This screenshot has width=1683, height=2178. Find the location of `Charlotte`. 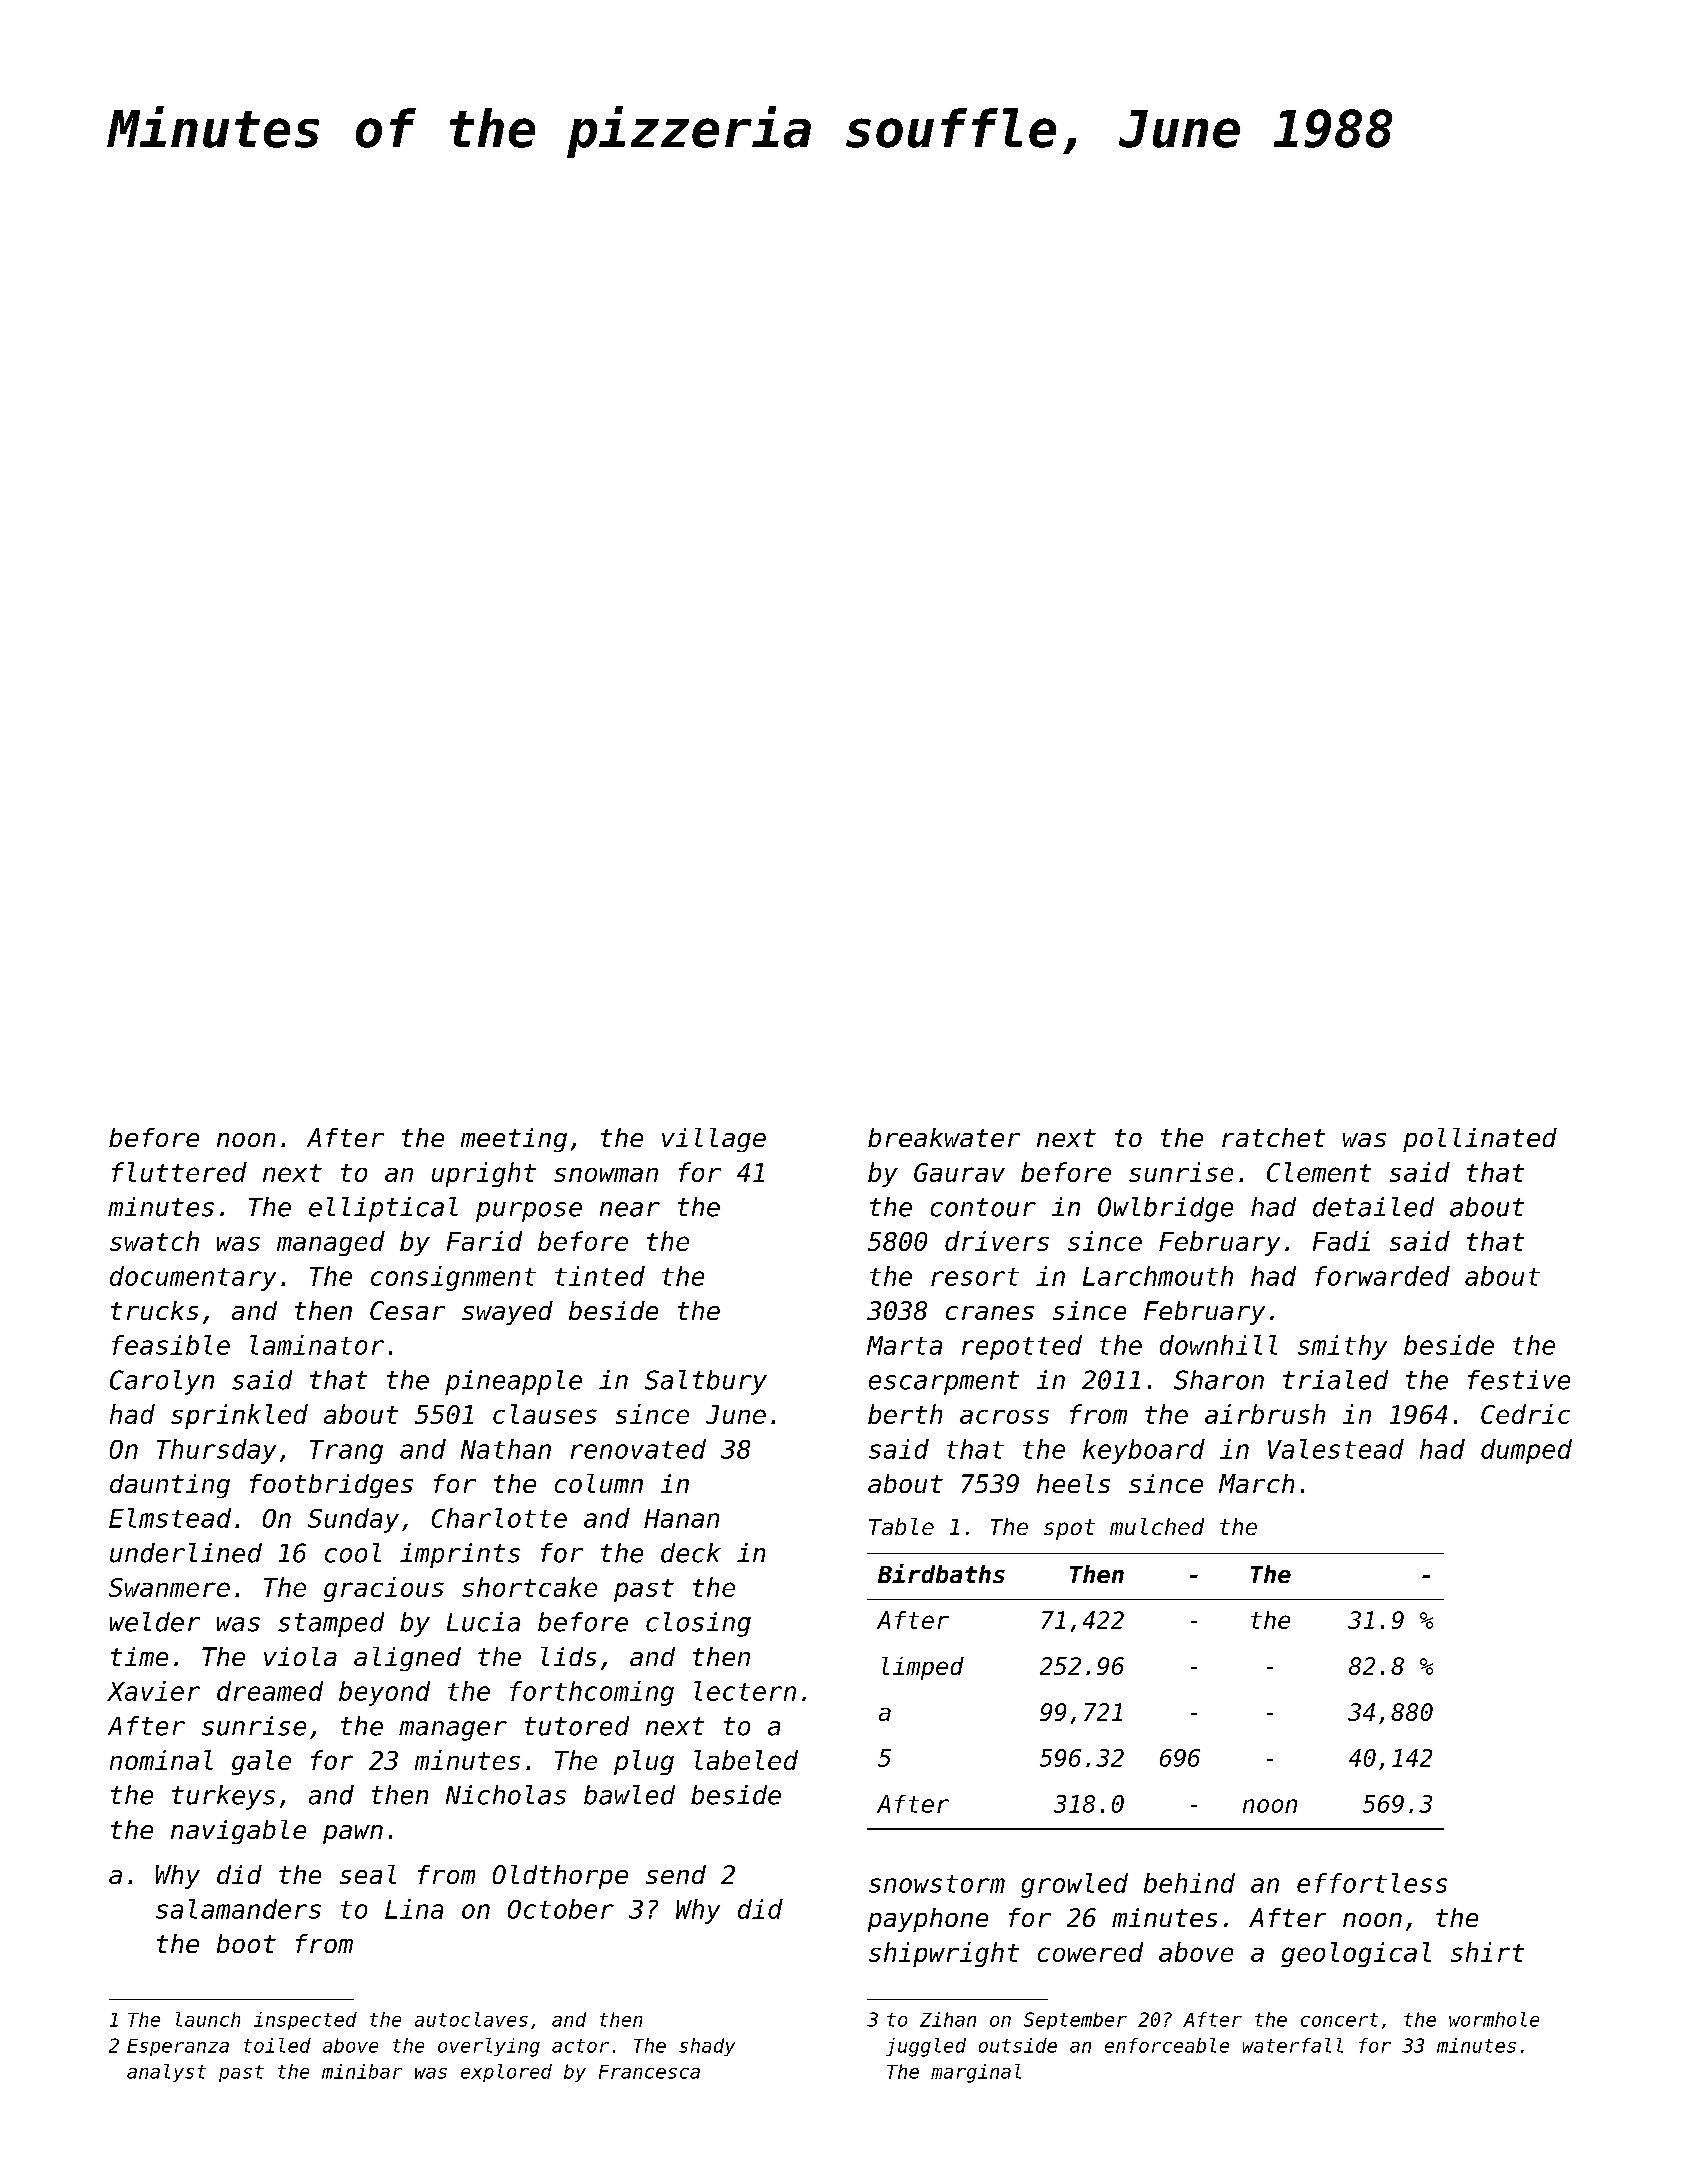

Charlotte is located at coordinates (499, 1518).
